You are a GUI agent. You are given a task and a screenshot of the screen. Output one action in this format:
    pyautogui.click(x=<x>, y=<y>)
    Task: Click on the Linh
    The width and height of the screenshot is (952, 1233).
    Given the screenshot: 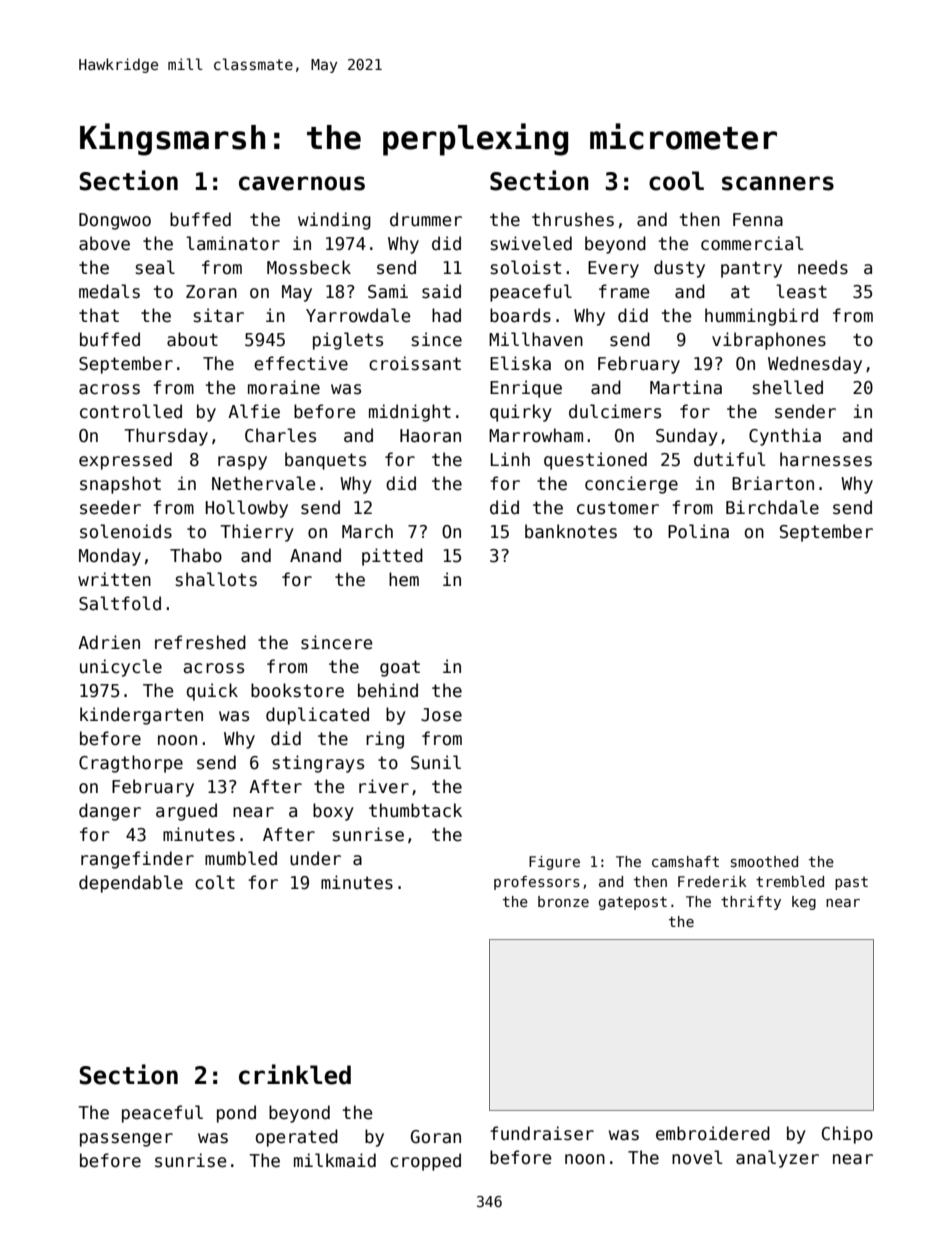 What is the action you would take?
    pyautogui.click(x=510, y=459)
